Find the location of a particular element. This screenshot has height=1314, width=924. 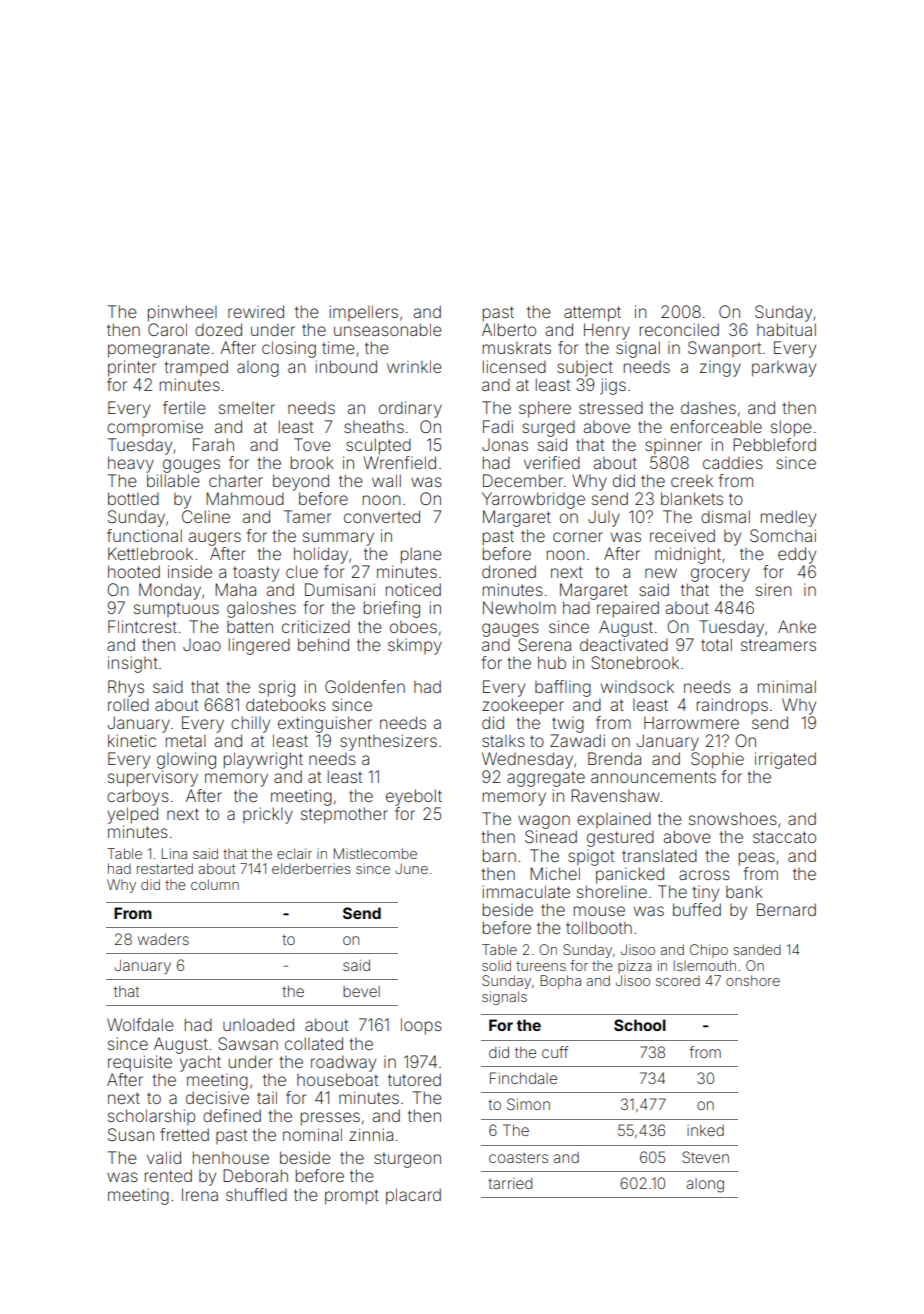

billable is located at coordinates (173, 480).
